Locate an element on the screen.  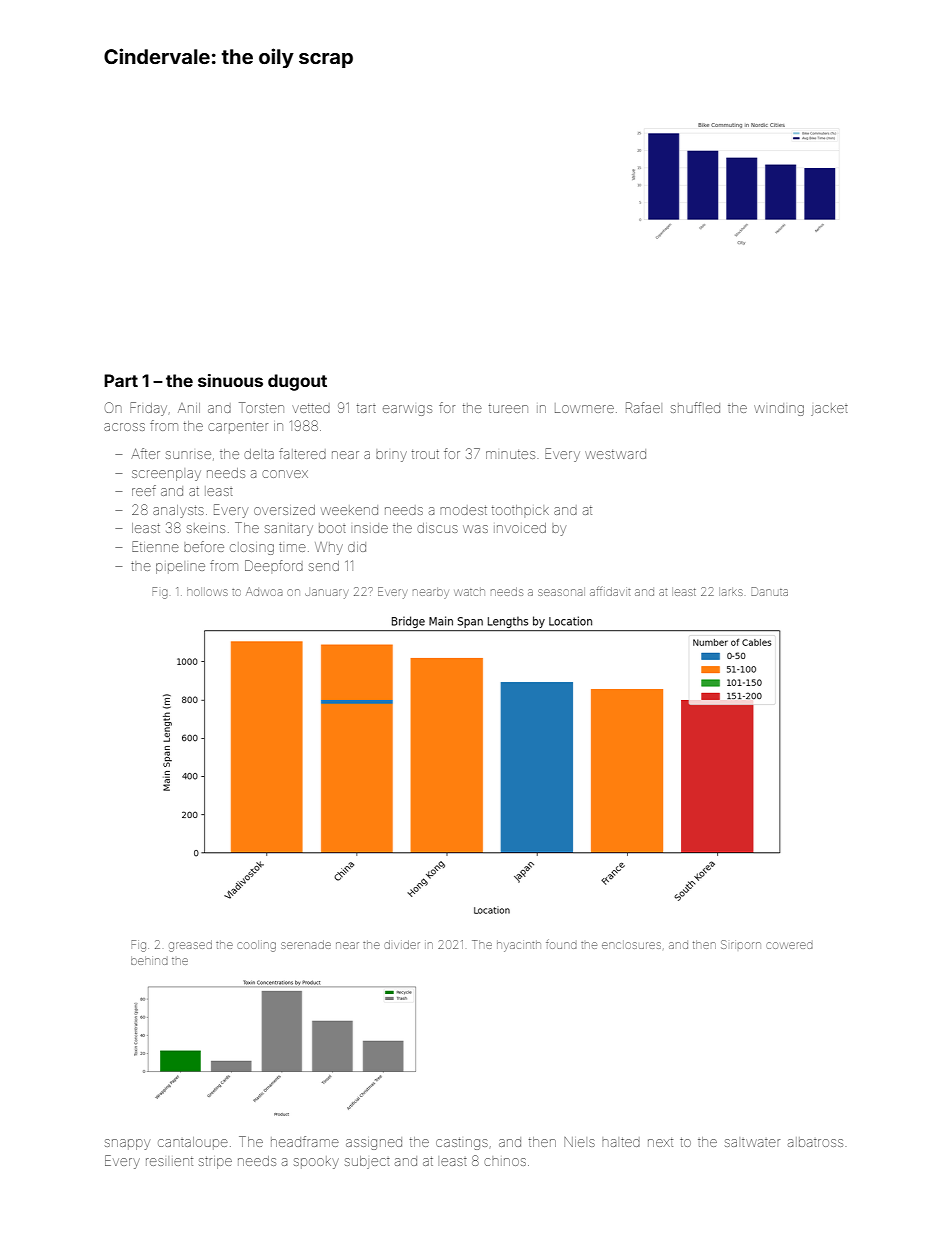
watch is located at coordinates (469, 592).
